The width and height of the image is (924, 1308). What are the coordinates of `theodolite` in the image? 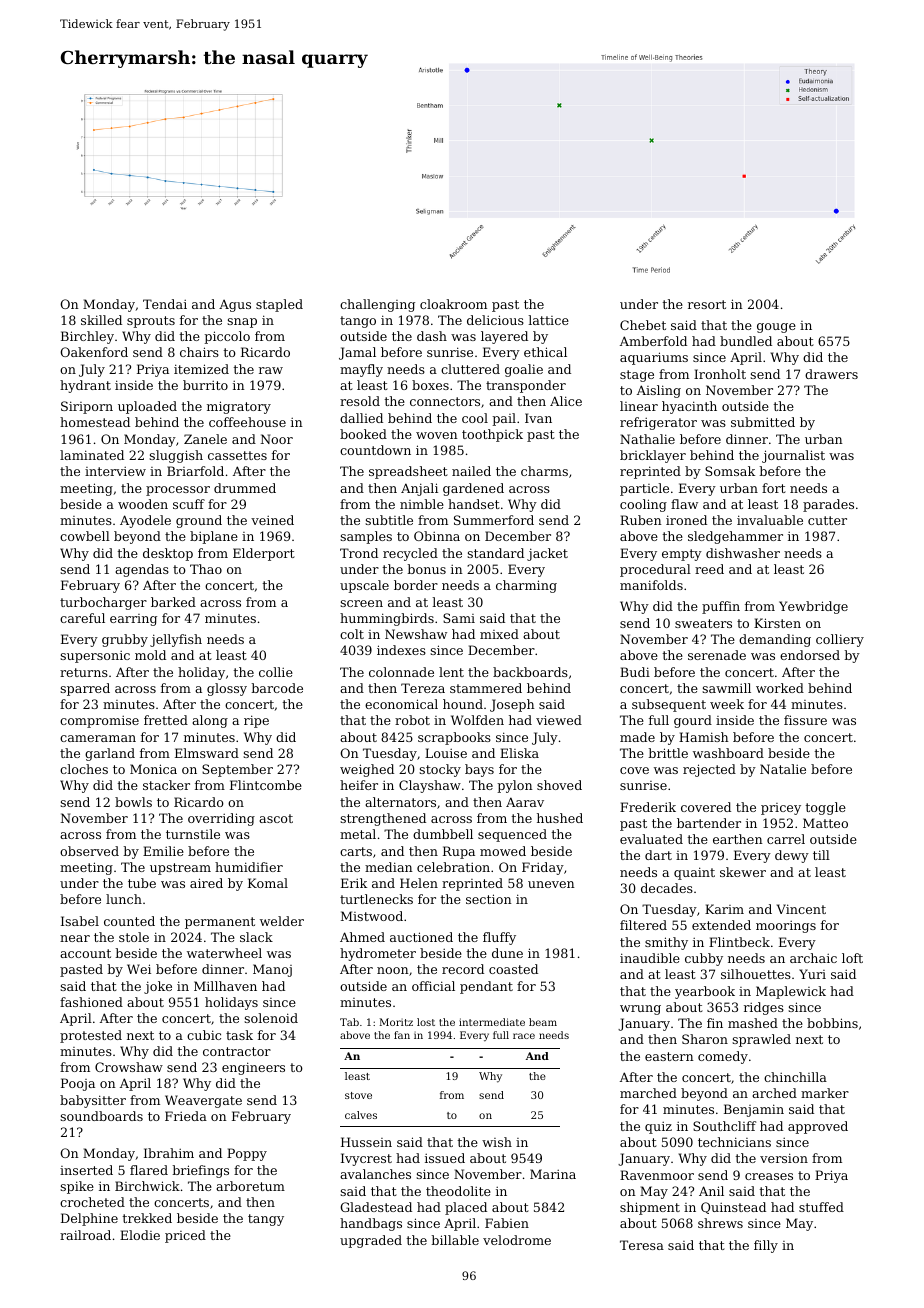 It's located at (458, 1191).
